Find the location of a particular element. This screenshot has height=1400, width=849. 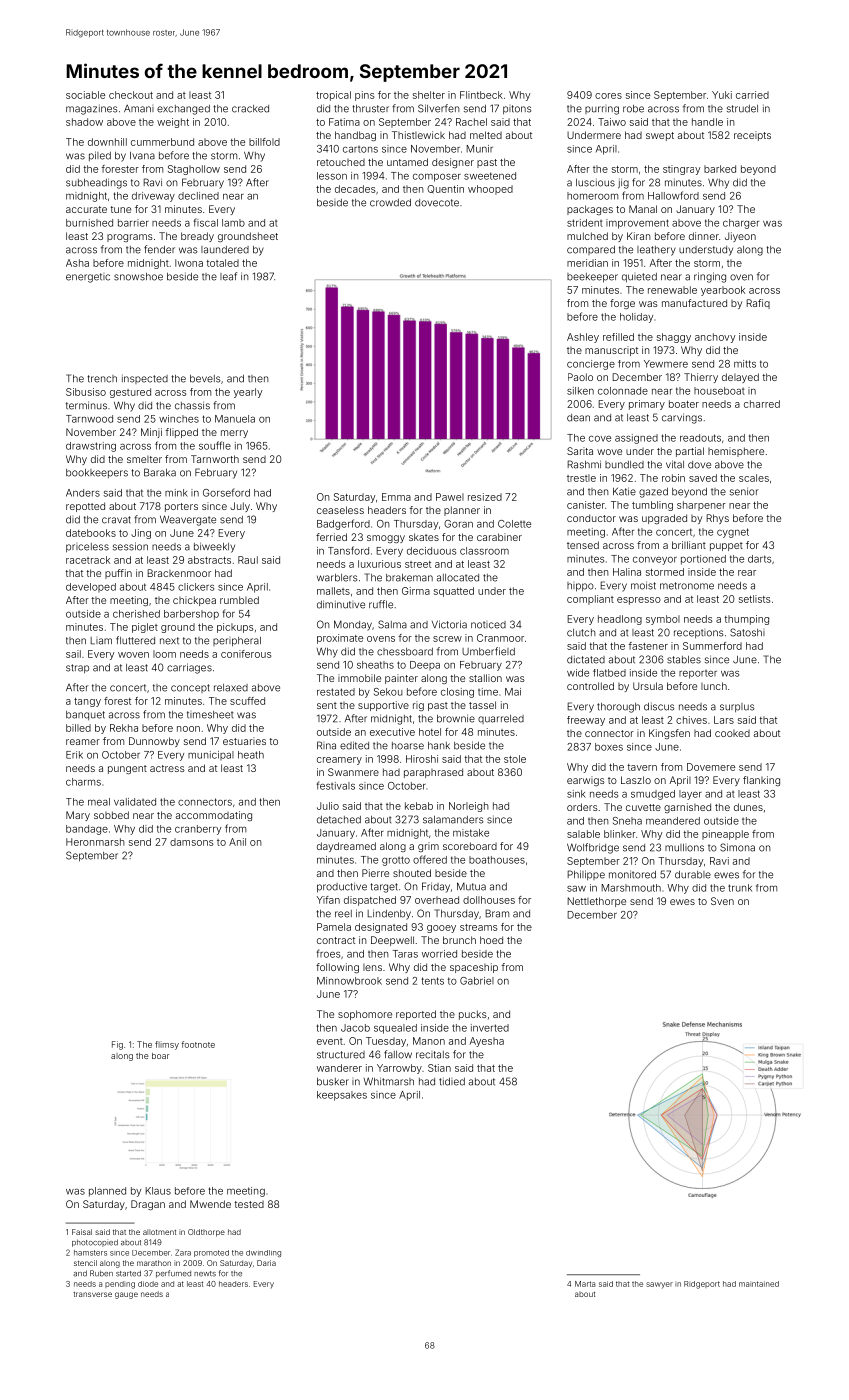

marathon is located at coordinates (154, 1263).
